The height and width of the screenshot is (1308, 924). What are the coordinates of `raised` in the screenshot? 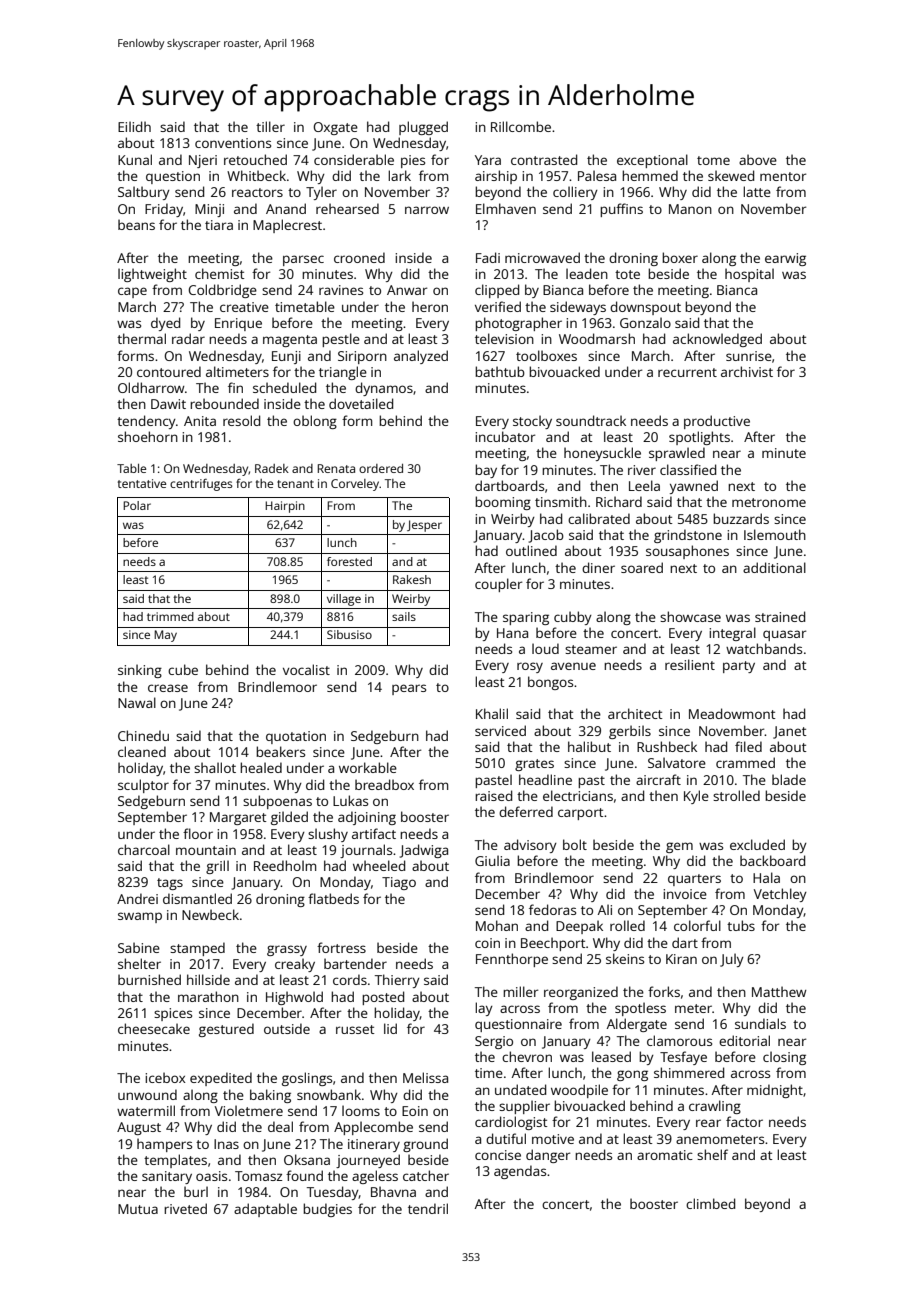 It's located at (493, 795).
